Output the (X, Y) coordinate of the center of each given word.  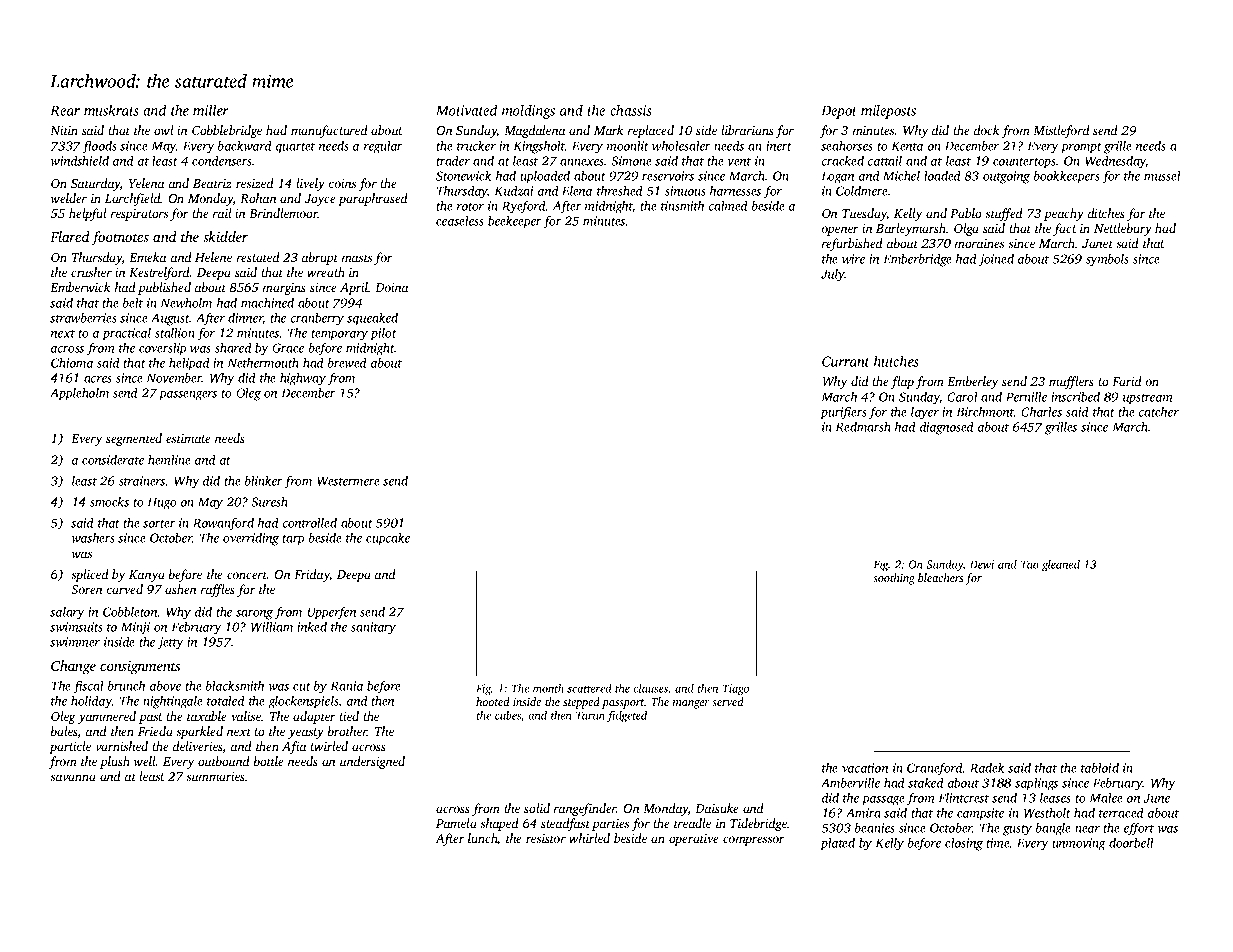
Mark (609, 130)
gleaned (1061, 565)
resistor (546, 838)
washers (93, 538)
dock (987, 130)
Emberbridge (917, 260)
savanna (73, 777)
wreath (326, 272)
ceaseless (460, 221)
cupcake (388, 539)
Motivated (466, 110)
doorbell (1131, 843)
